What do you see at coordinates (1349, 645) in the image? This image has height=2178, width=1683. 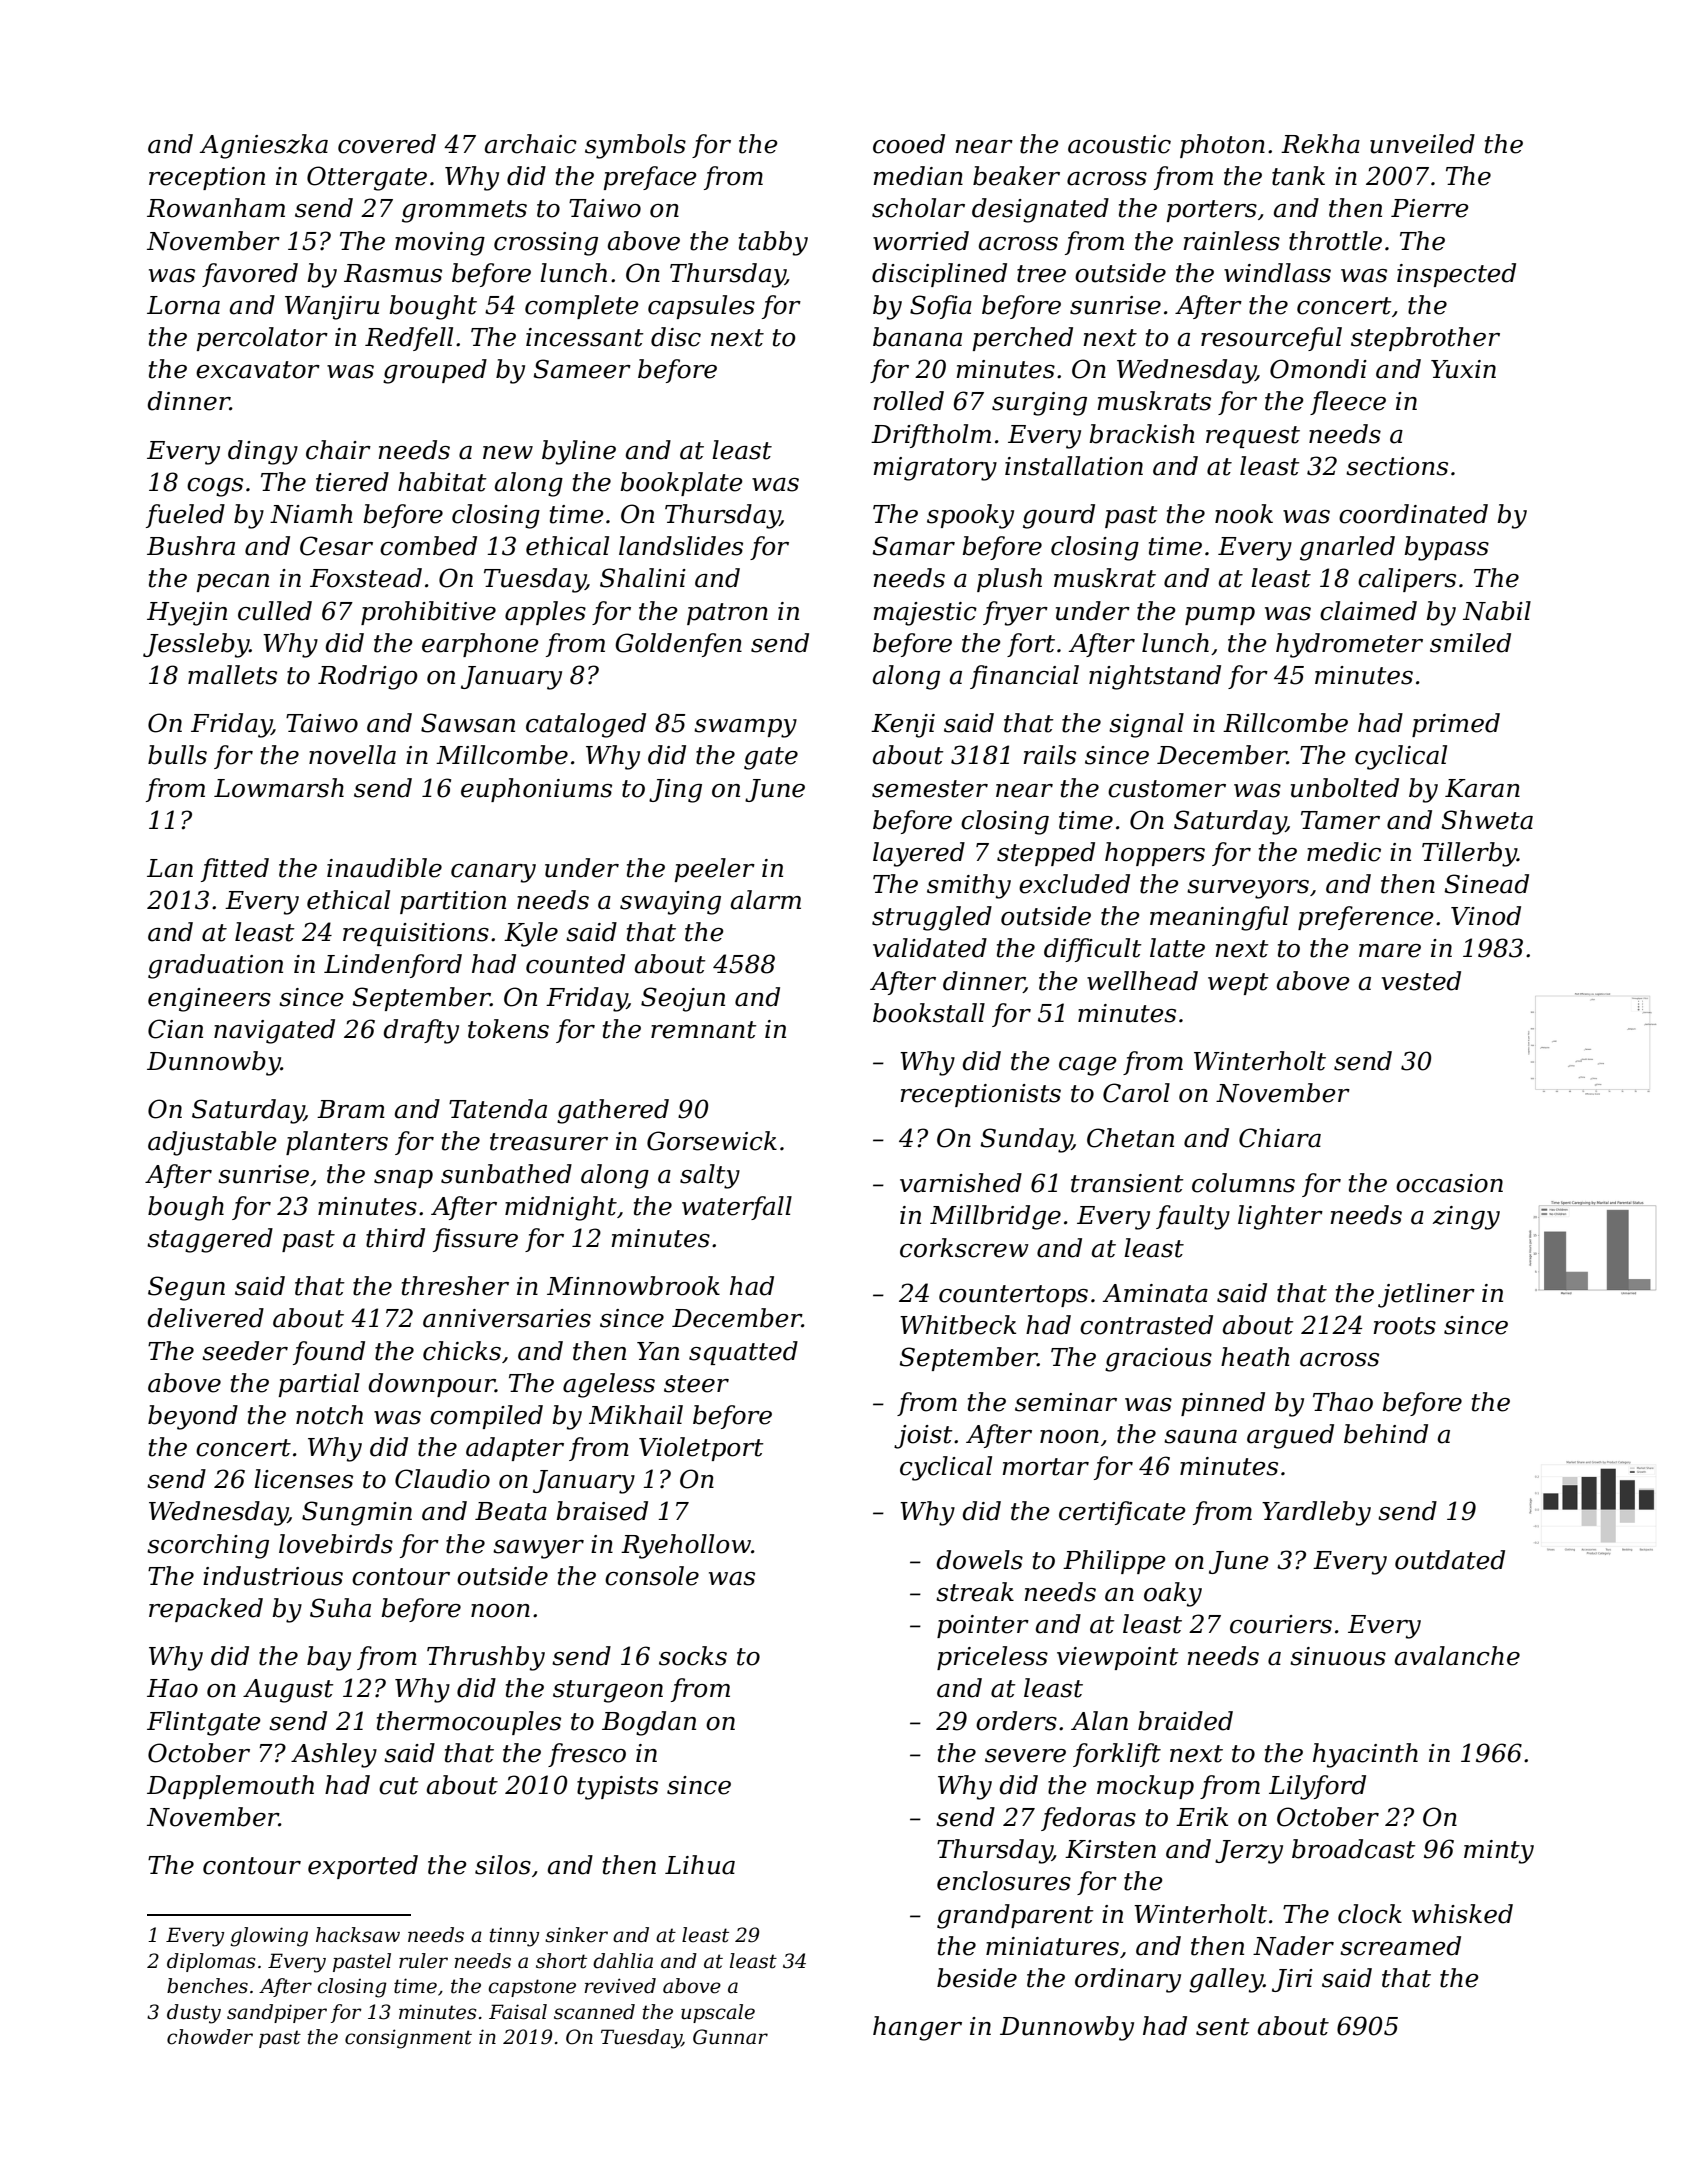 I see `hydrometer` at bounding box center [1349, 645].
